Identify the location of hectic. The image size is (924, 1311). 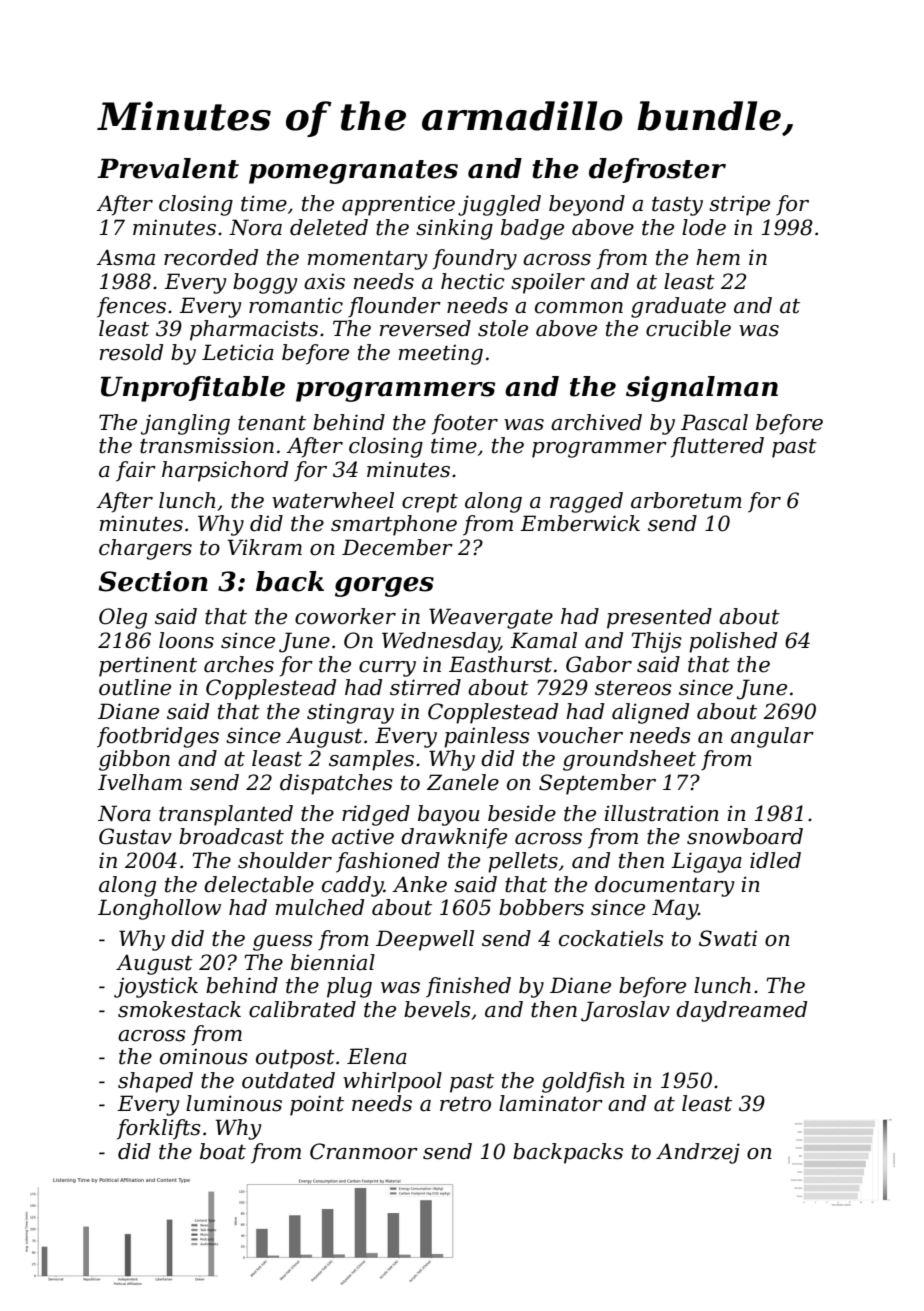
(473, 281).
